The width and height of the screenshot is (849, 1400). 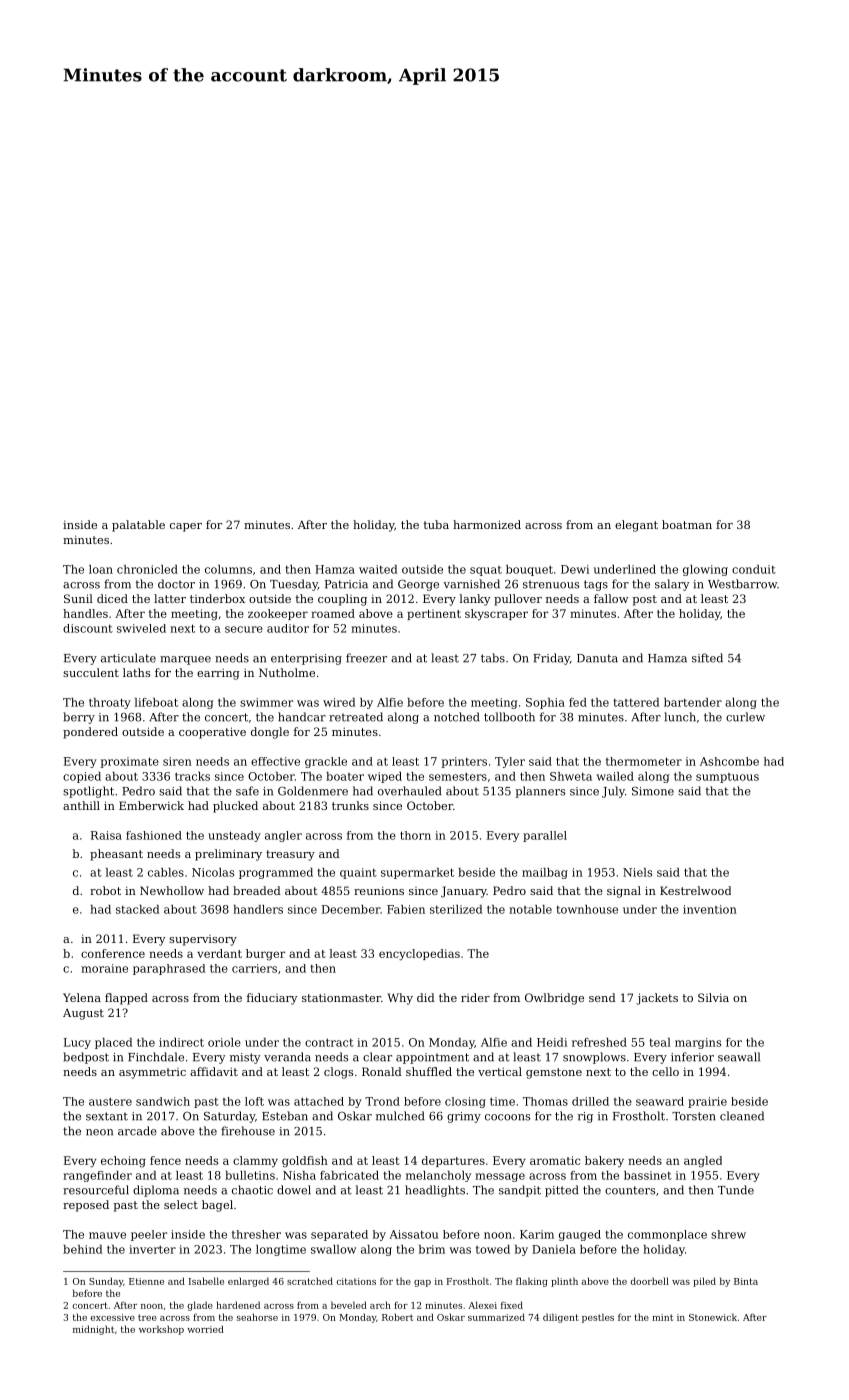 I want to click on retreated, so click(x=356, y=717).
